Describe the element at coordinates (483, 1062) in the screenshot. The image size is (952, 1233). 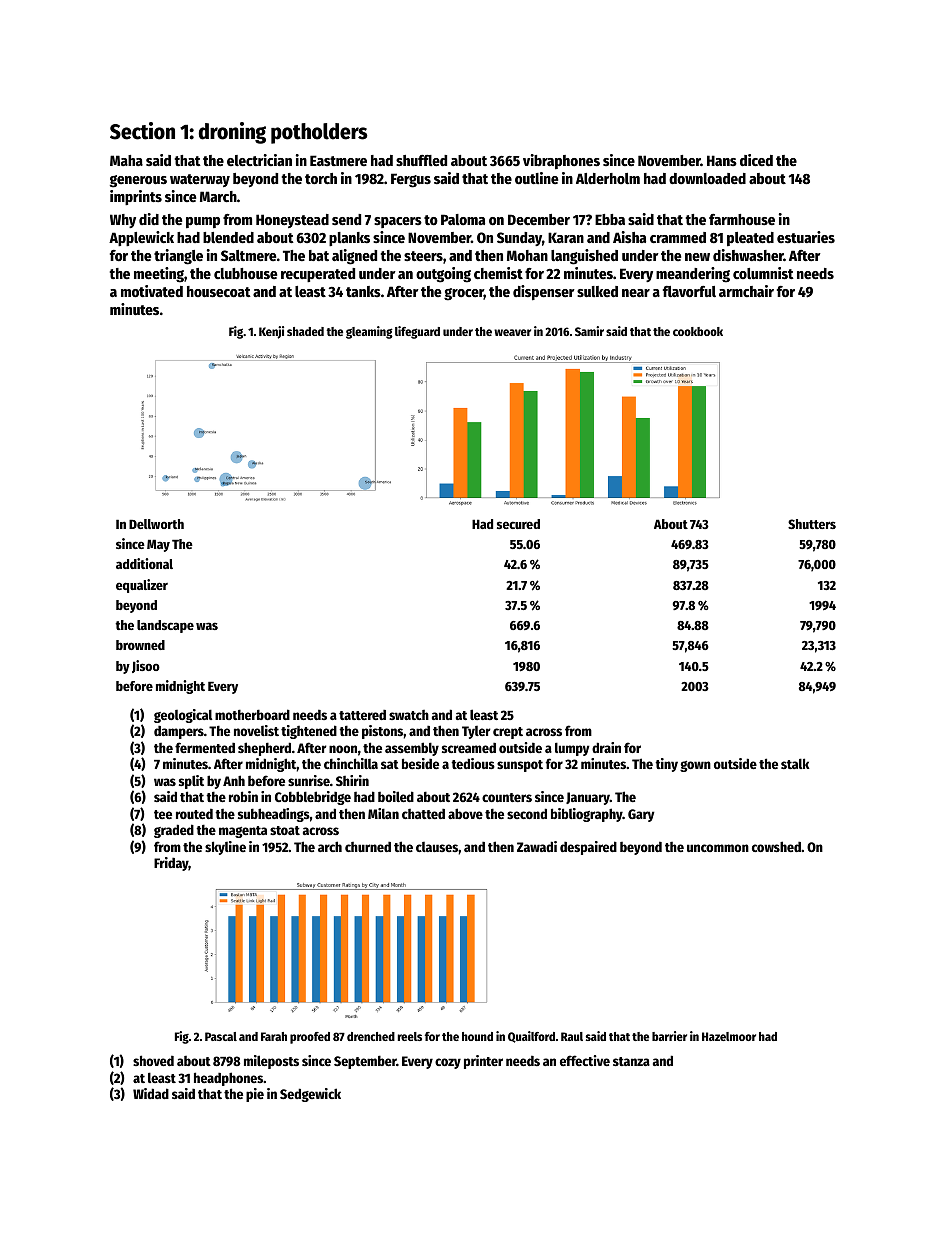
I see `printer` at that location.
